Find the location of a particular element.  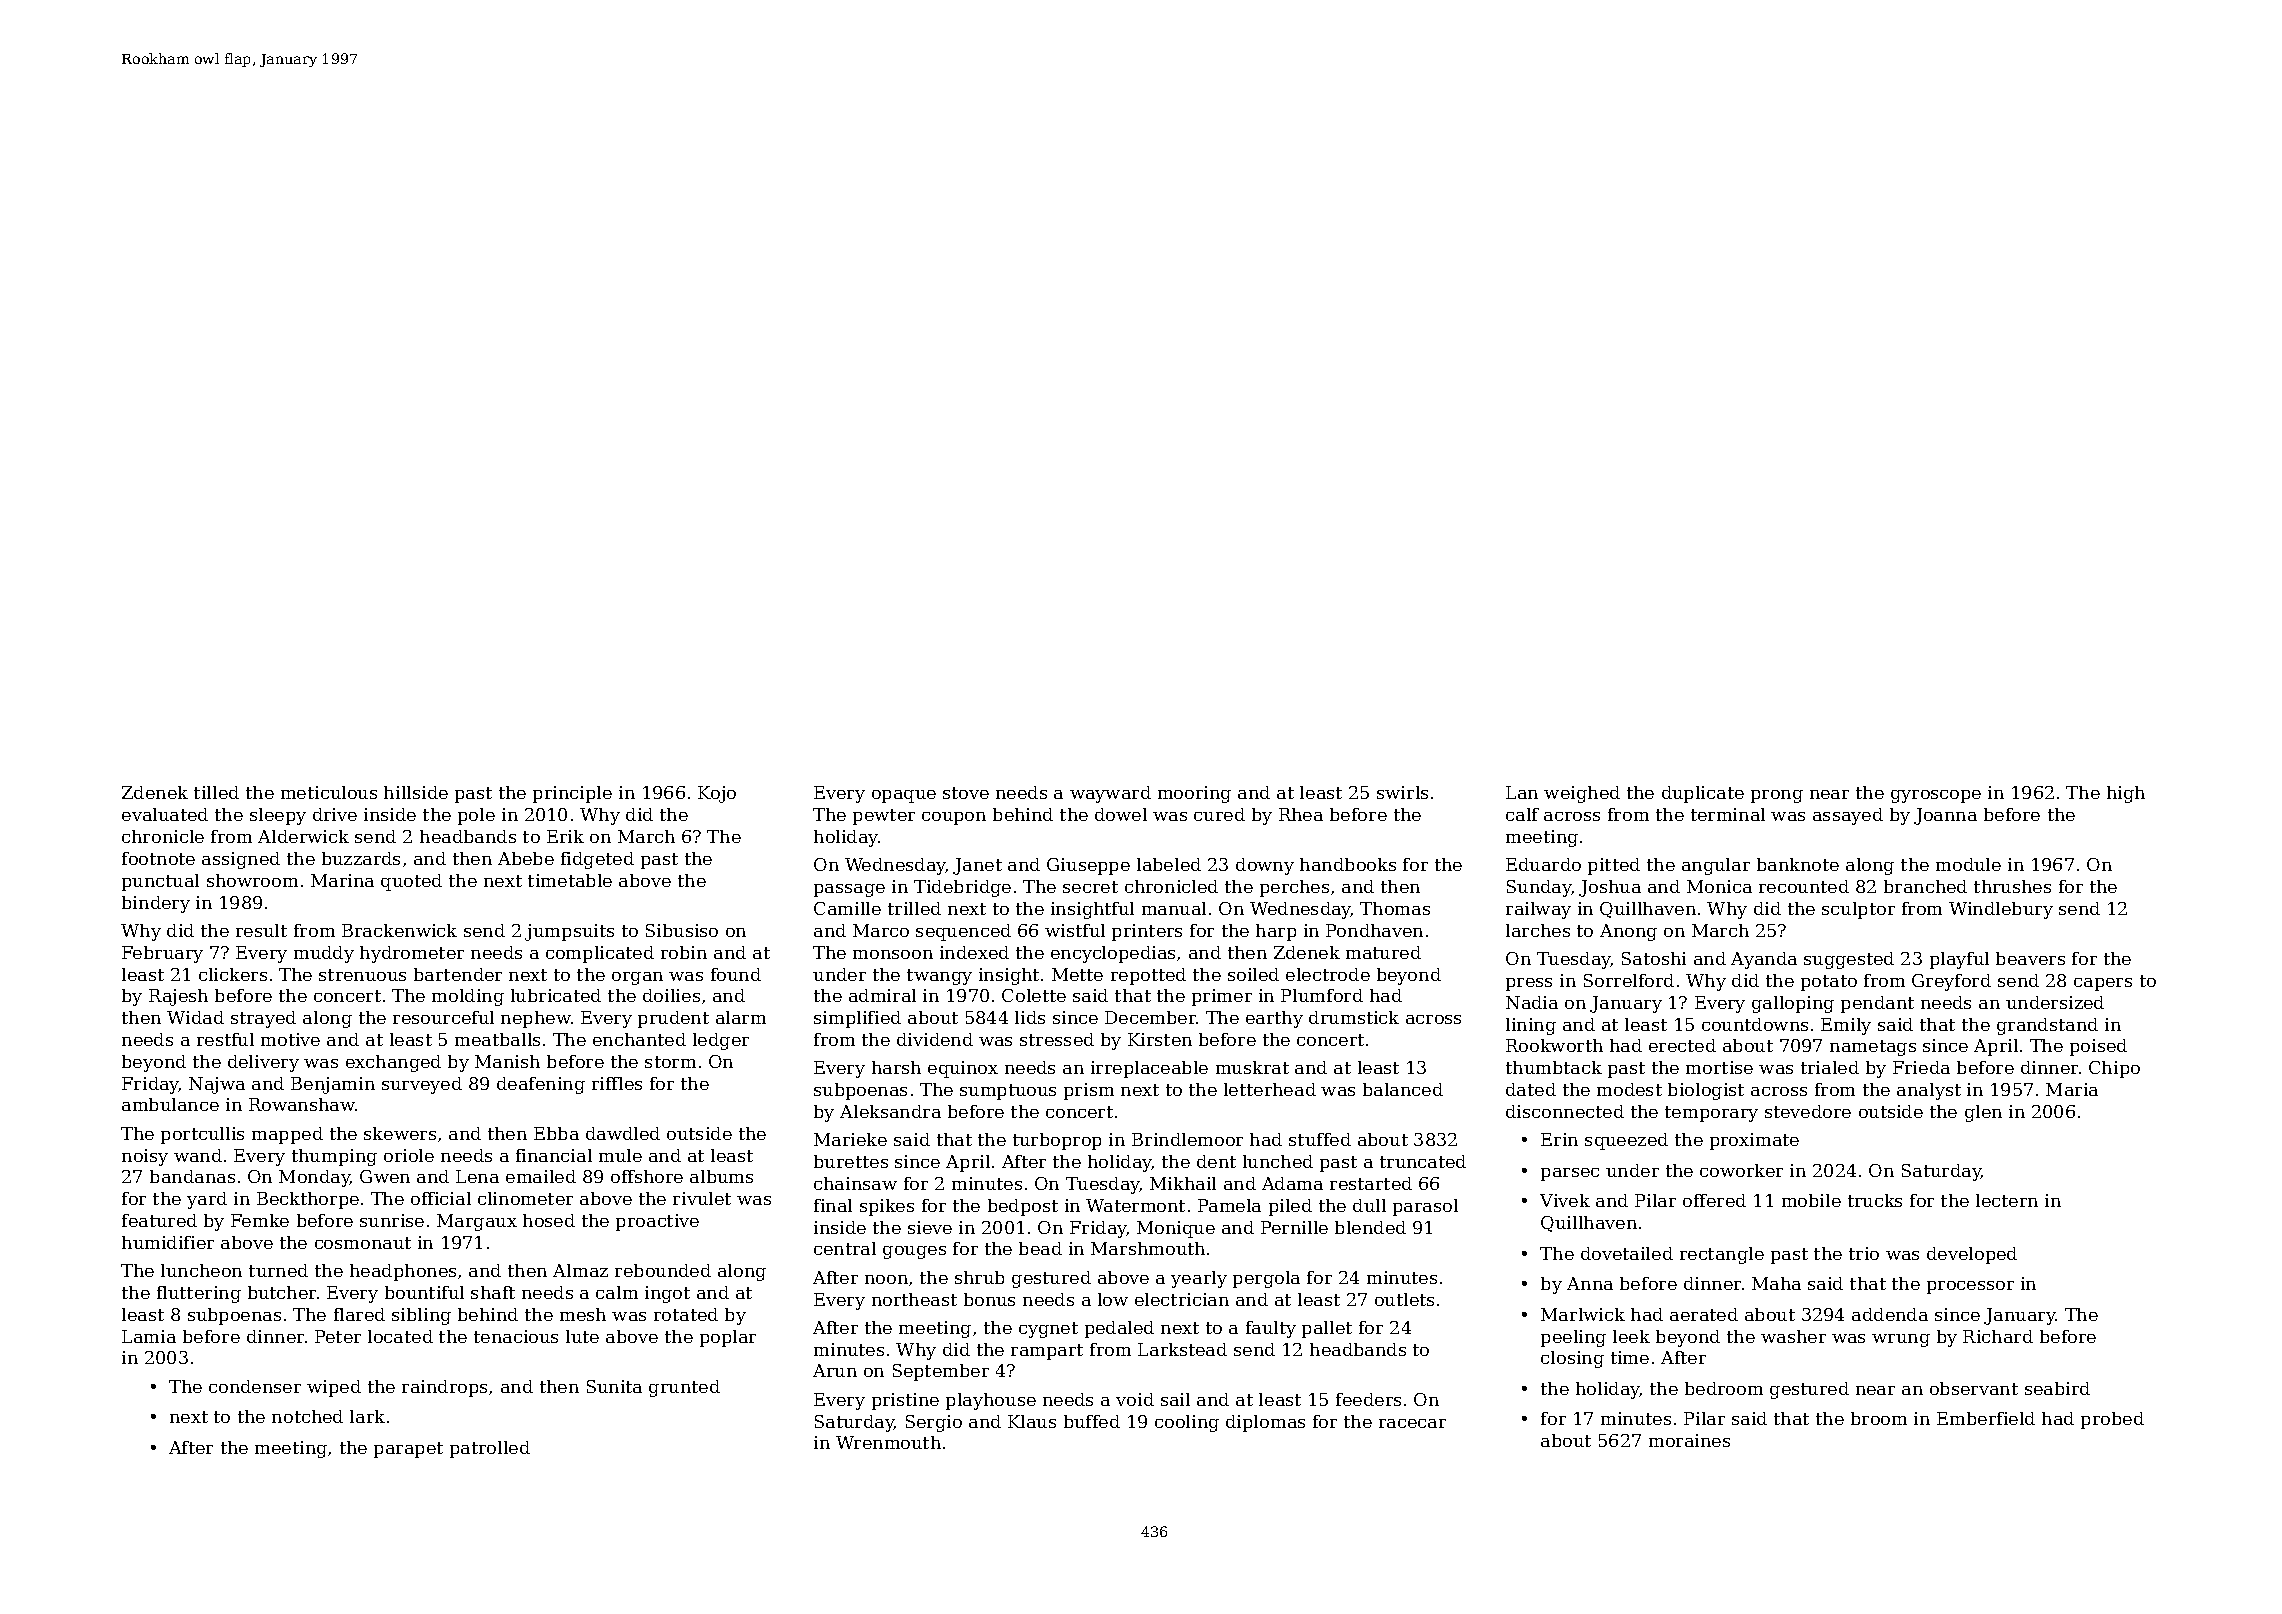

glen is located at coordinates (1983, 1113).
